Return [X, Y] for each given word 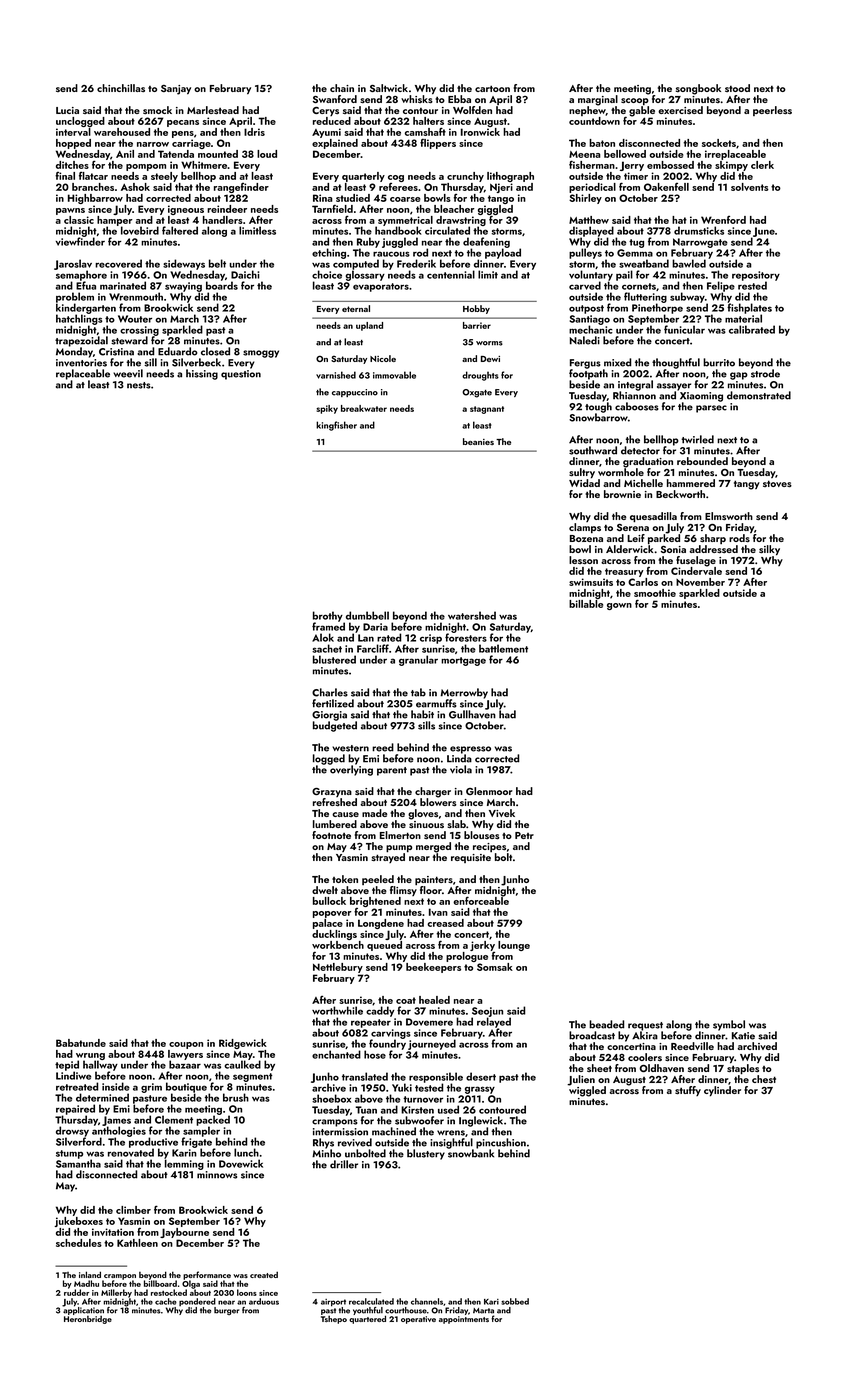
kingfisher [336, 426]
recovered [118, 263]
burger [226, 1311]
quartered [367, 1319]
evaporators [381, 287]
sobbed [515, 1301]
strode [765, 373]
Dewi [490, 359]
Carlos [643, 582]
